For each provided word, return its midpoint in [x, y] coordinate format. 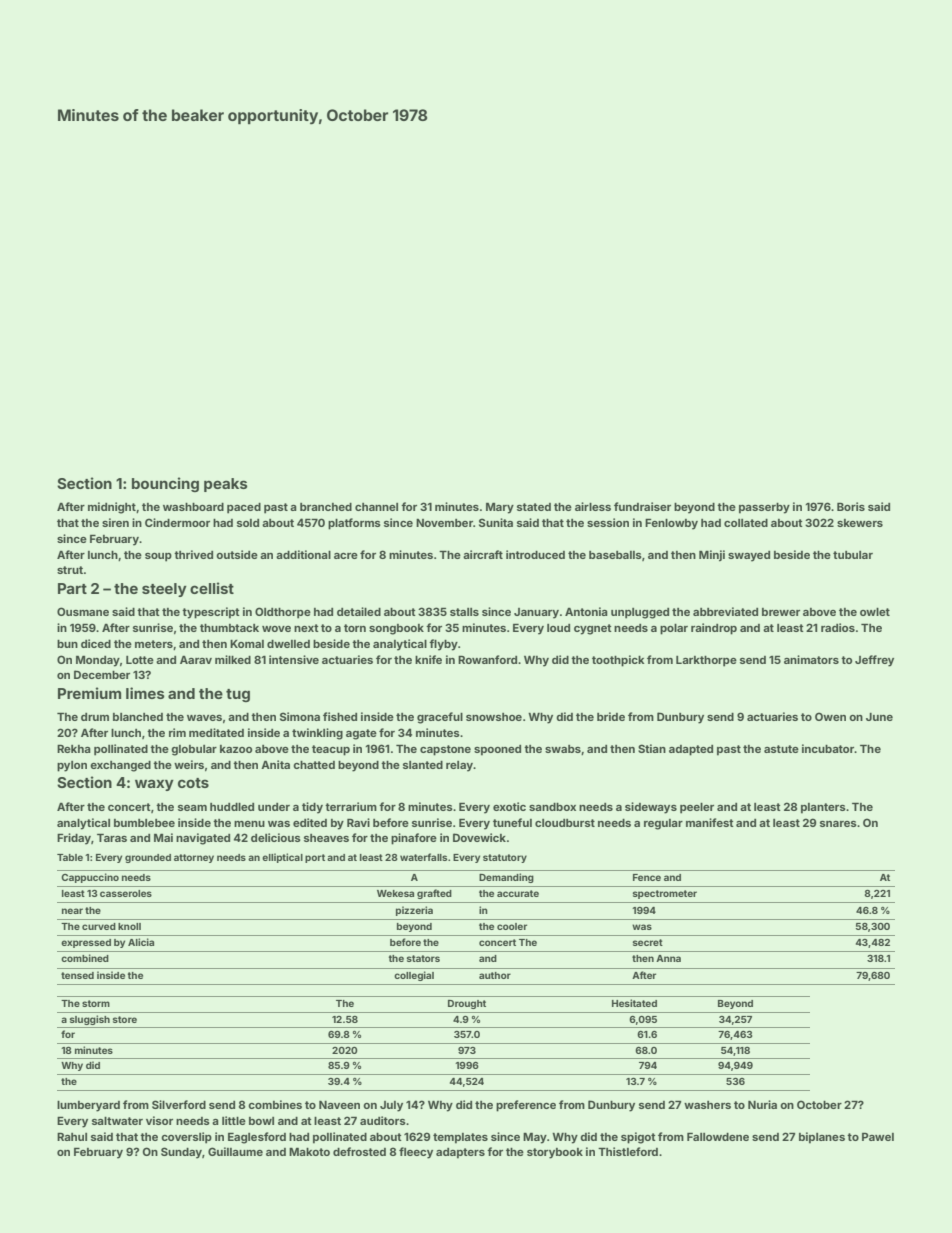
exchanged [120, 766]
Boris [851, 506]
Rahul [72, 1136]
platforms [354, 524]
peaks [226, 485]
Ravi [358, 822]
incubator [828, 748]
